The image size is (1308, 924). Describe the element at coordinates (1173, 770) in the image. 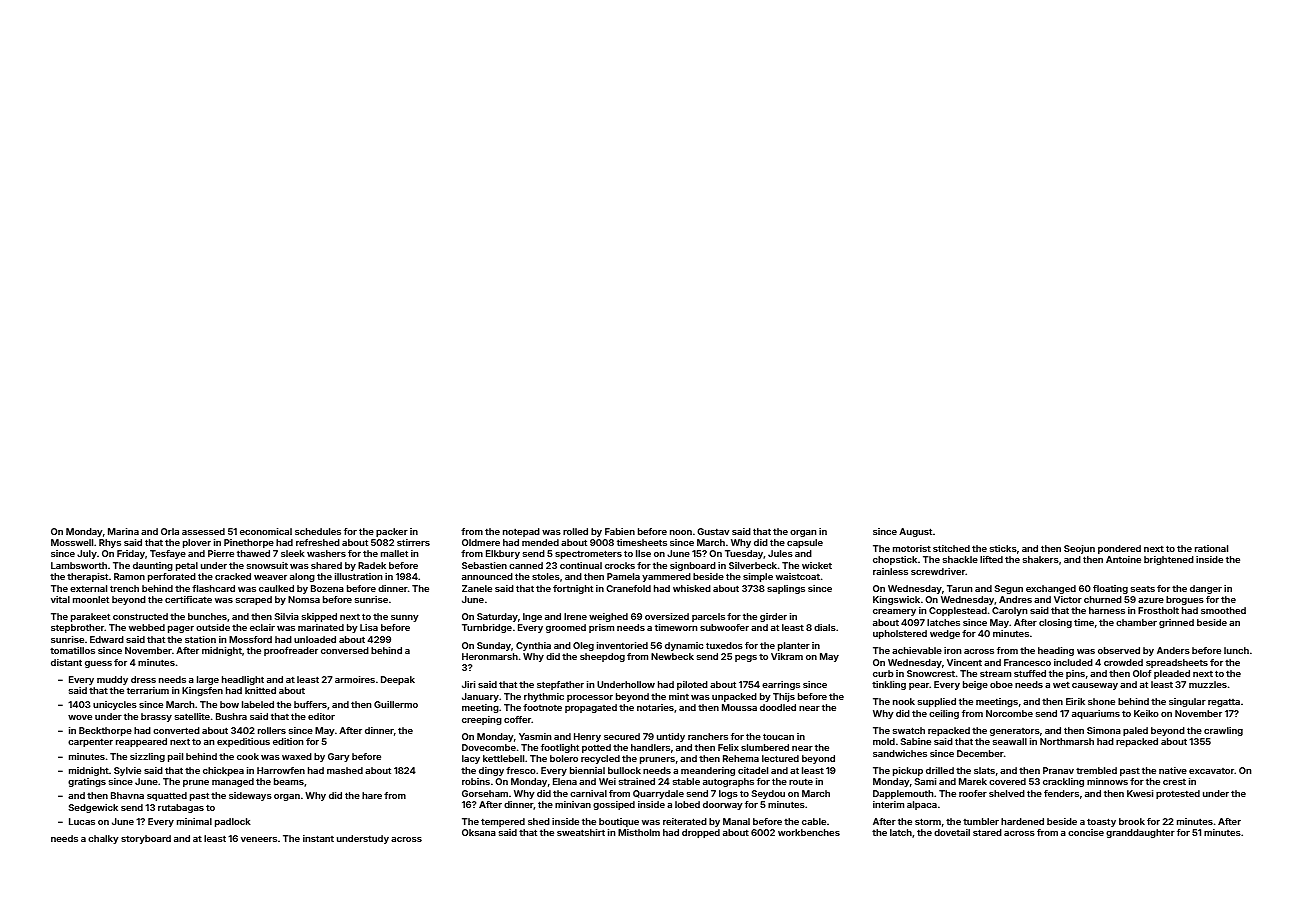

I see `native` at that location.
